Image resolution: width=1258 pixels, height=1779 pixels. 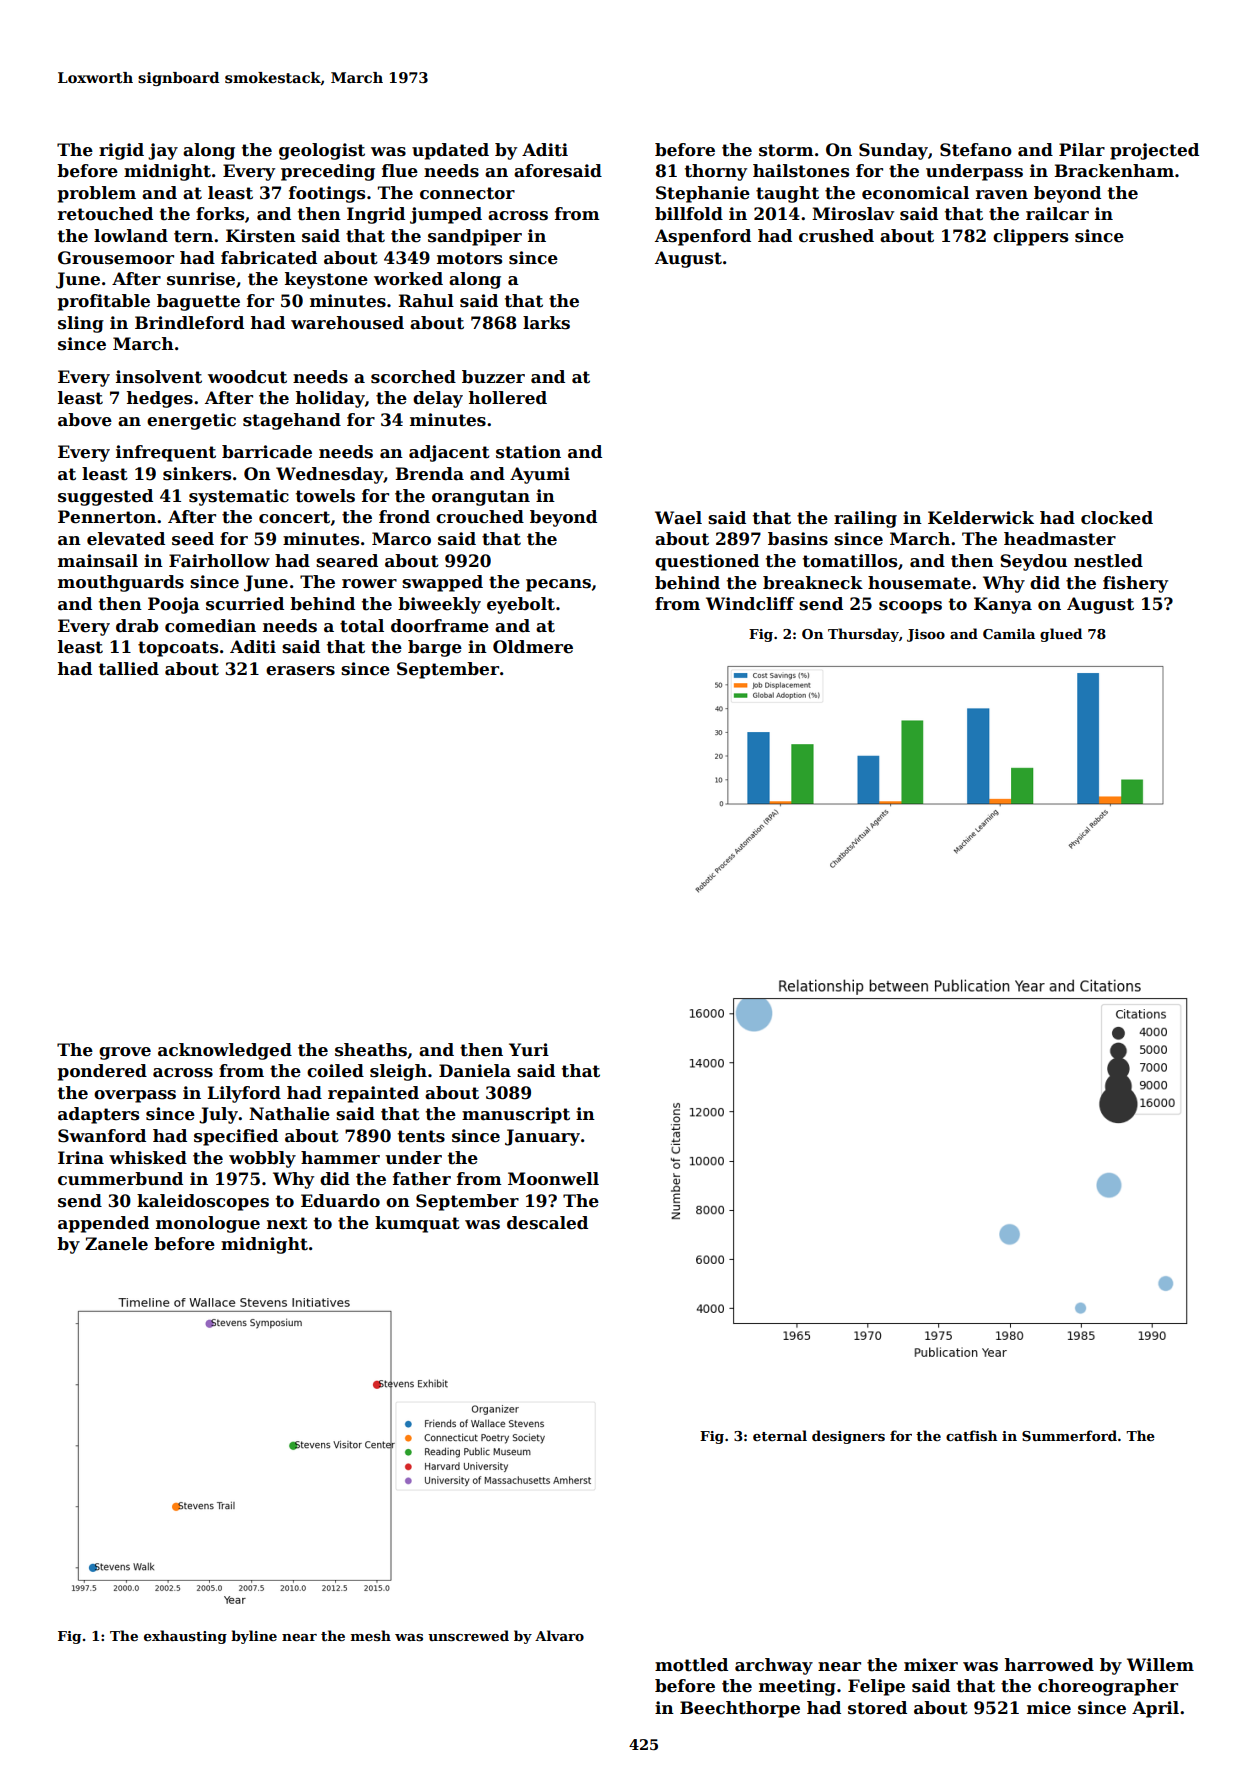 I want to click on designers, so click(x=848, y=1437).
